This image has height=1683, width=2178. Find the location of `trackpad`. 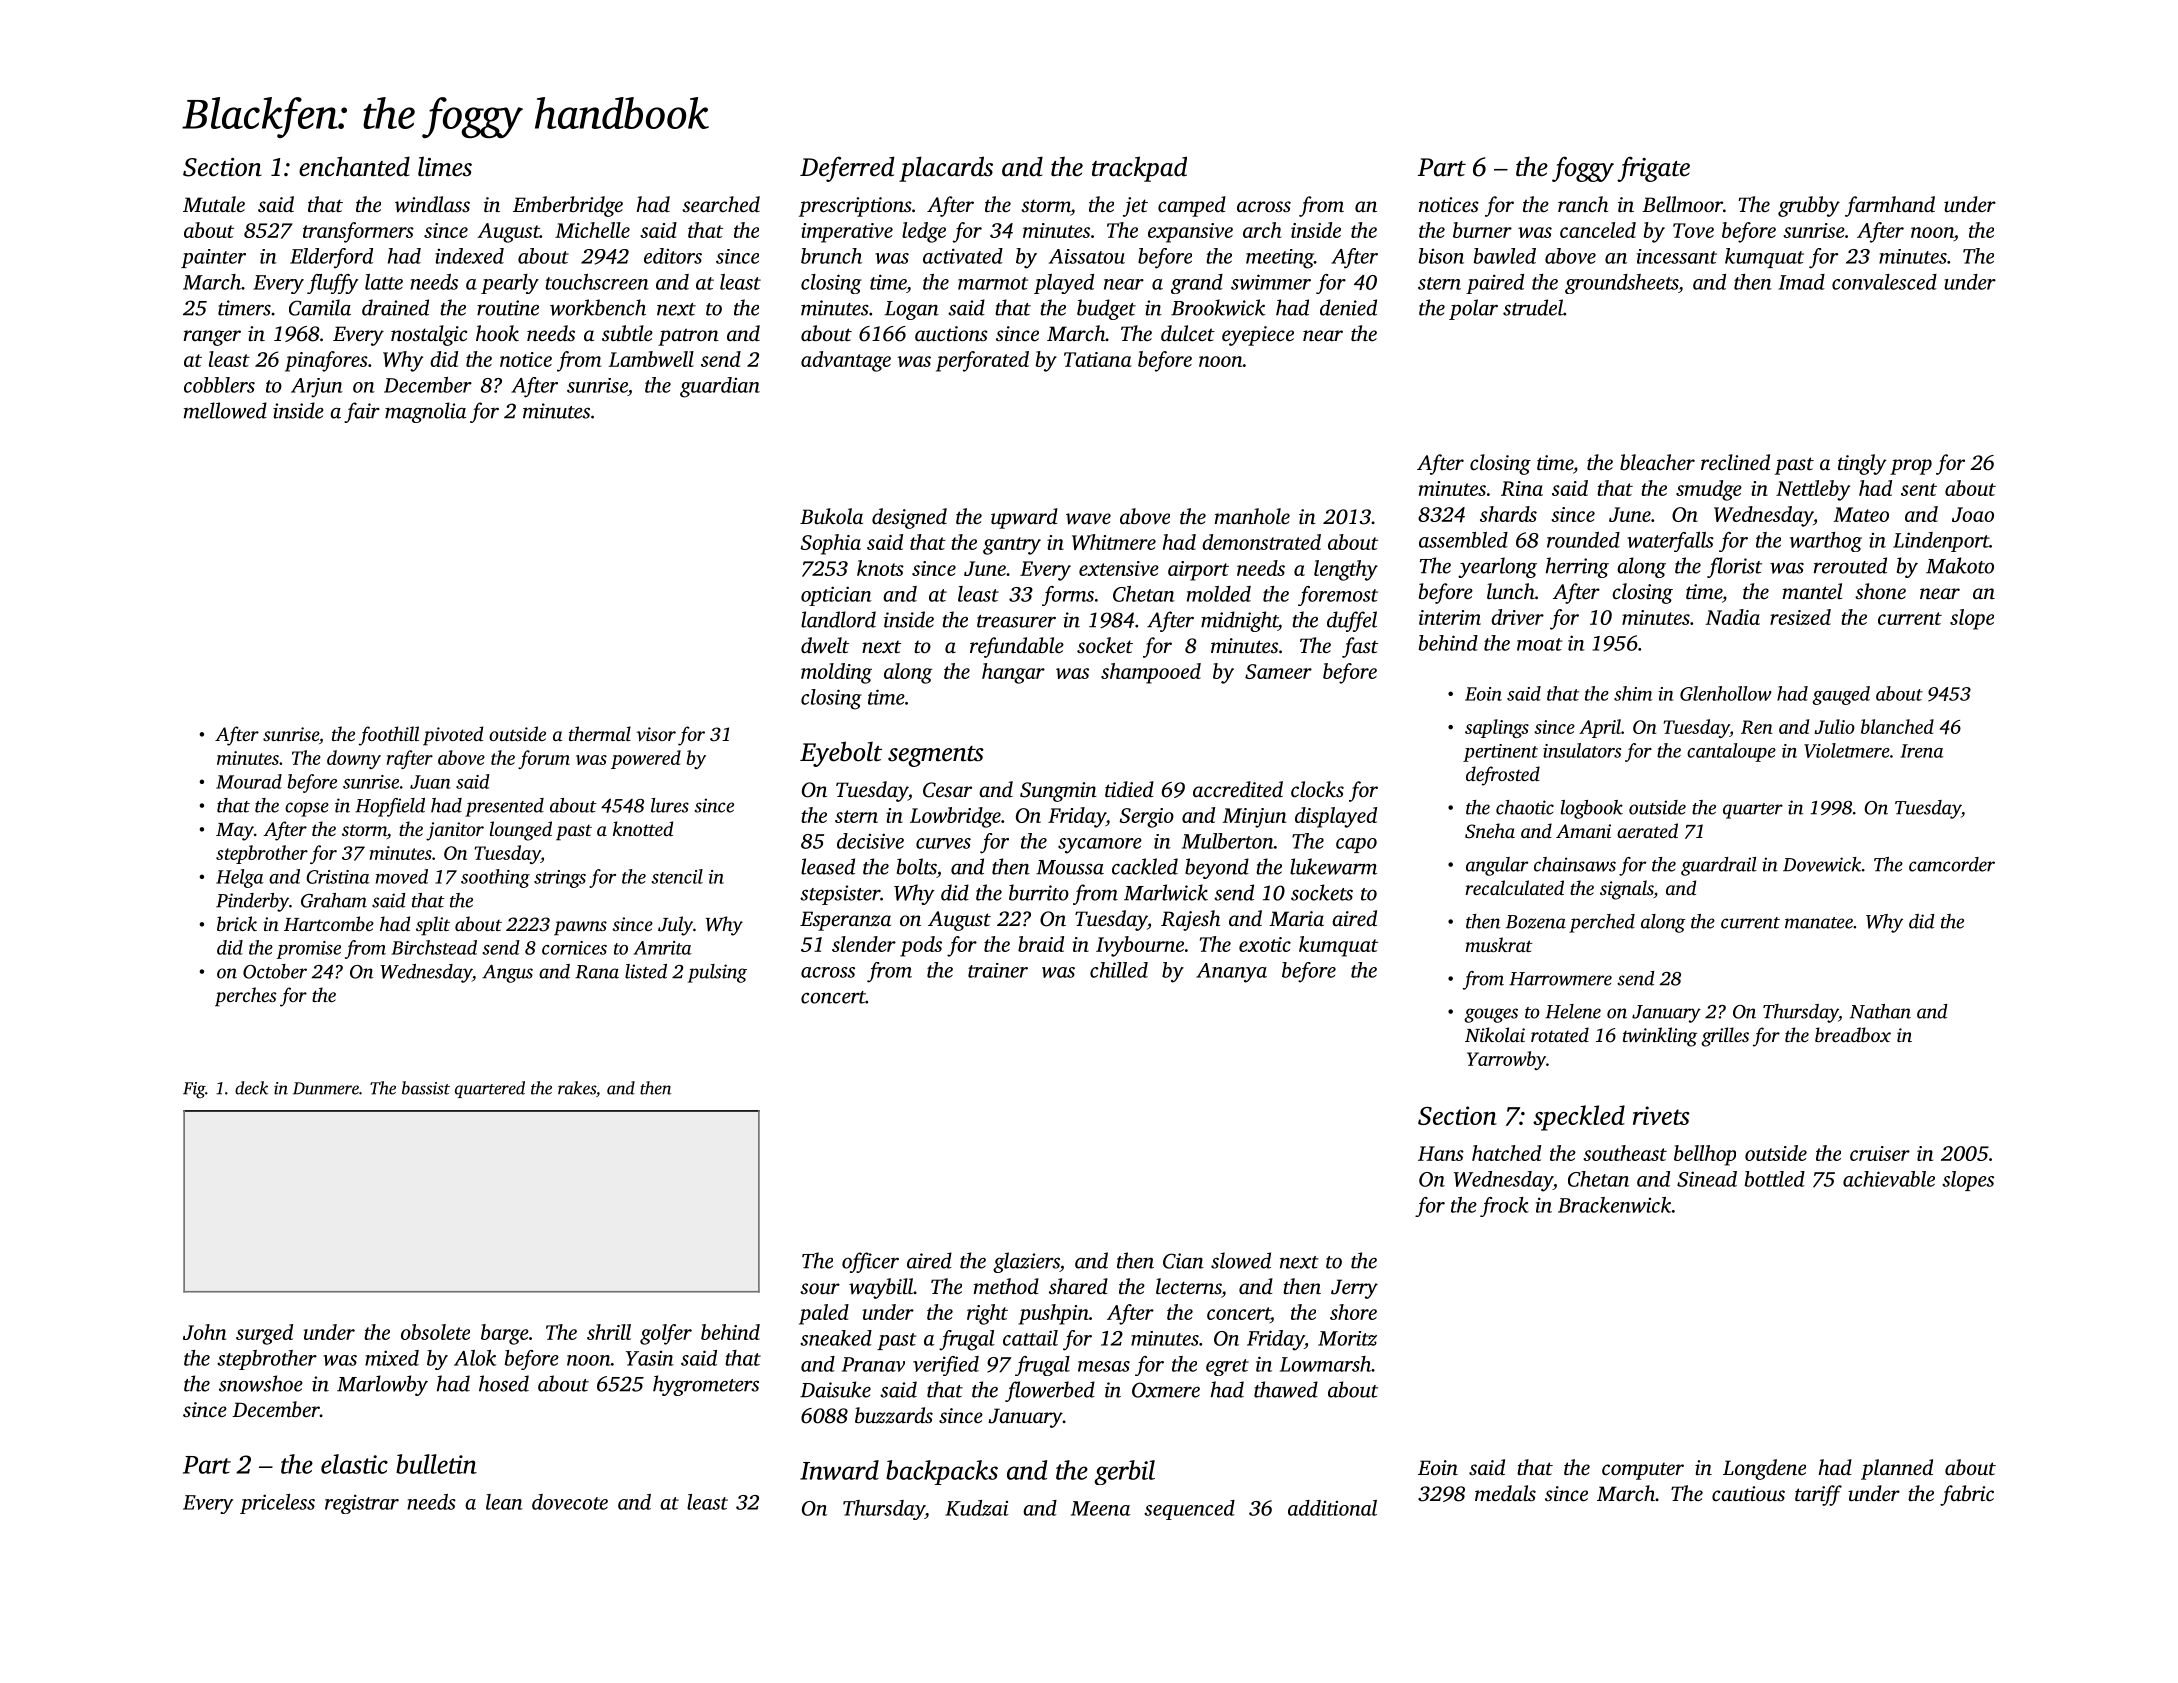

trackpad is located at coordinates (1139, 169).
